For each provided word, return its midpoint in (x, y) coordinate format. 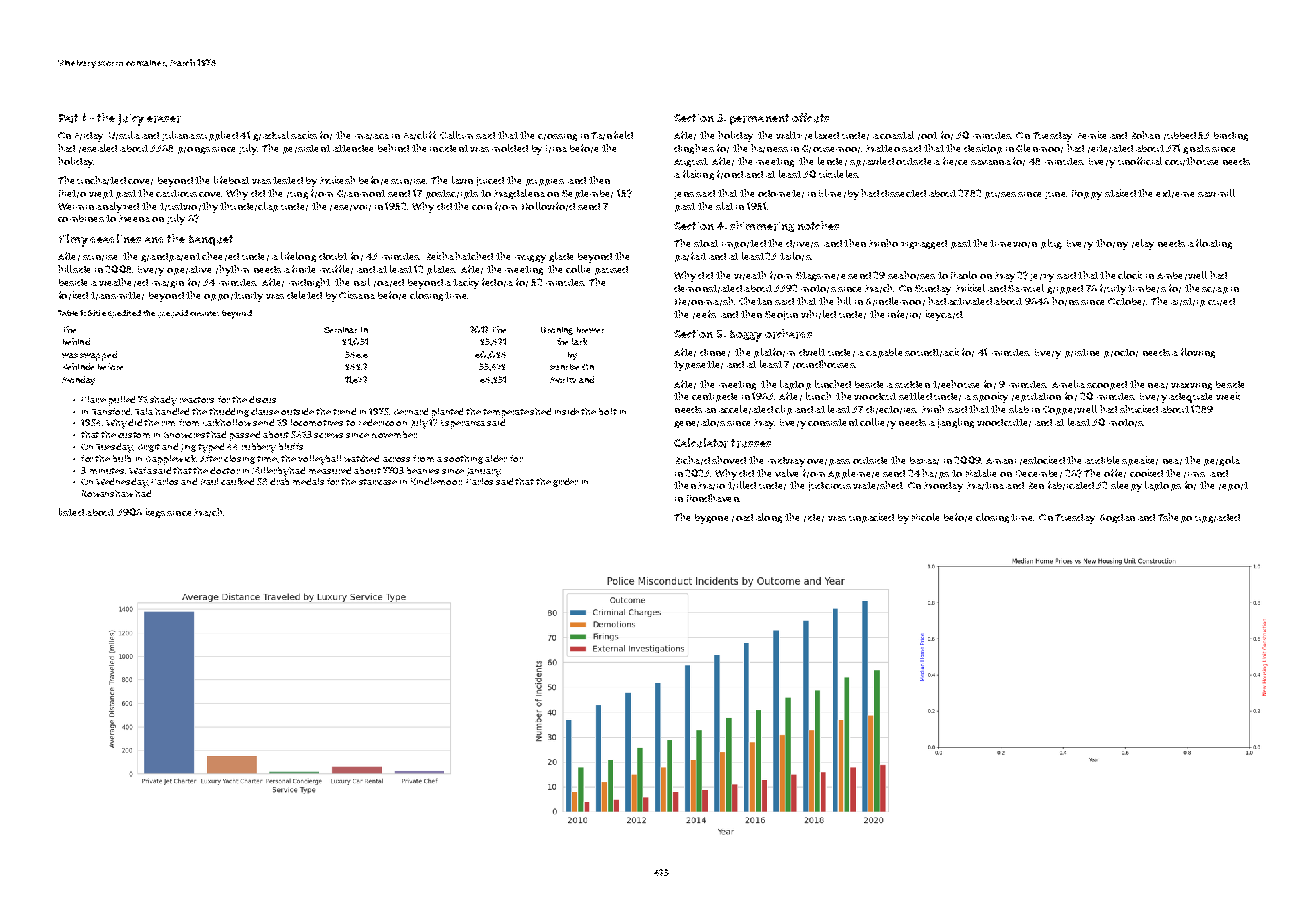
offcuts (810, 118)
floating (1214, 244)
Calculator (701, 443)
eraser (164, 119)
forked (73, 295)
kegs (155, 513)
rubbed (1180, 136)
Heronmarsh (704, 301)
